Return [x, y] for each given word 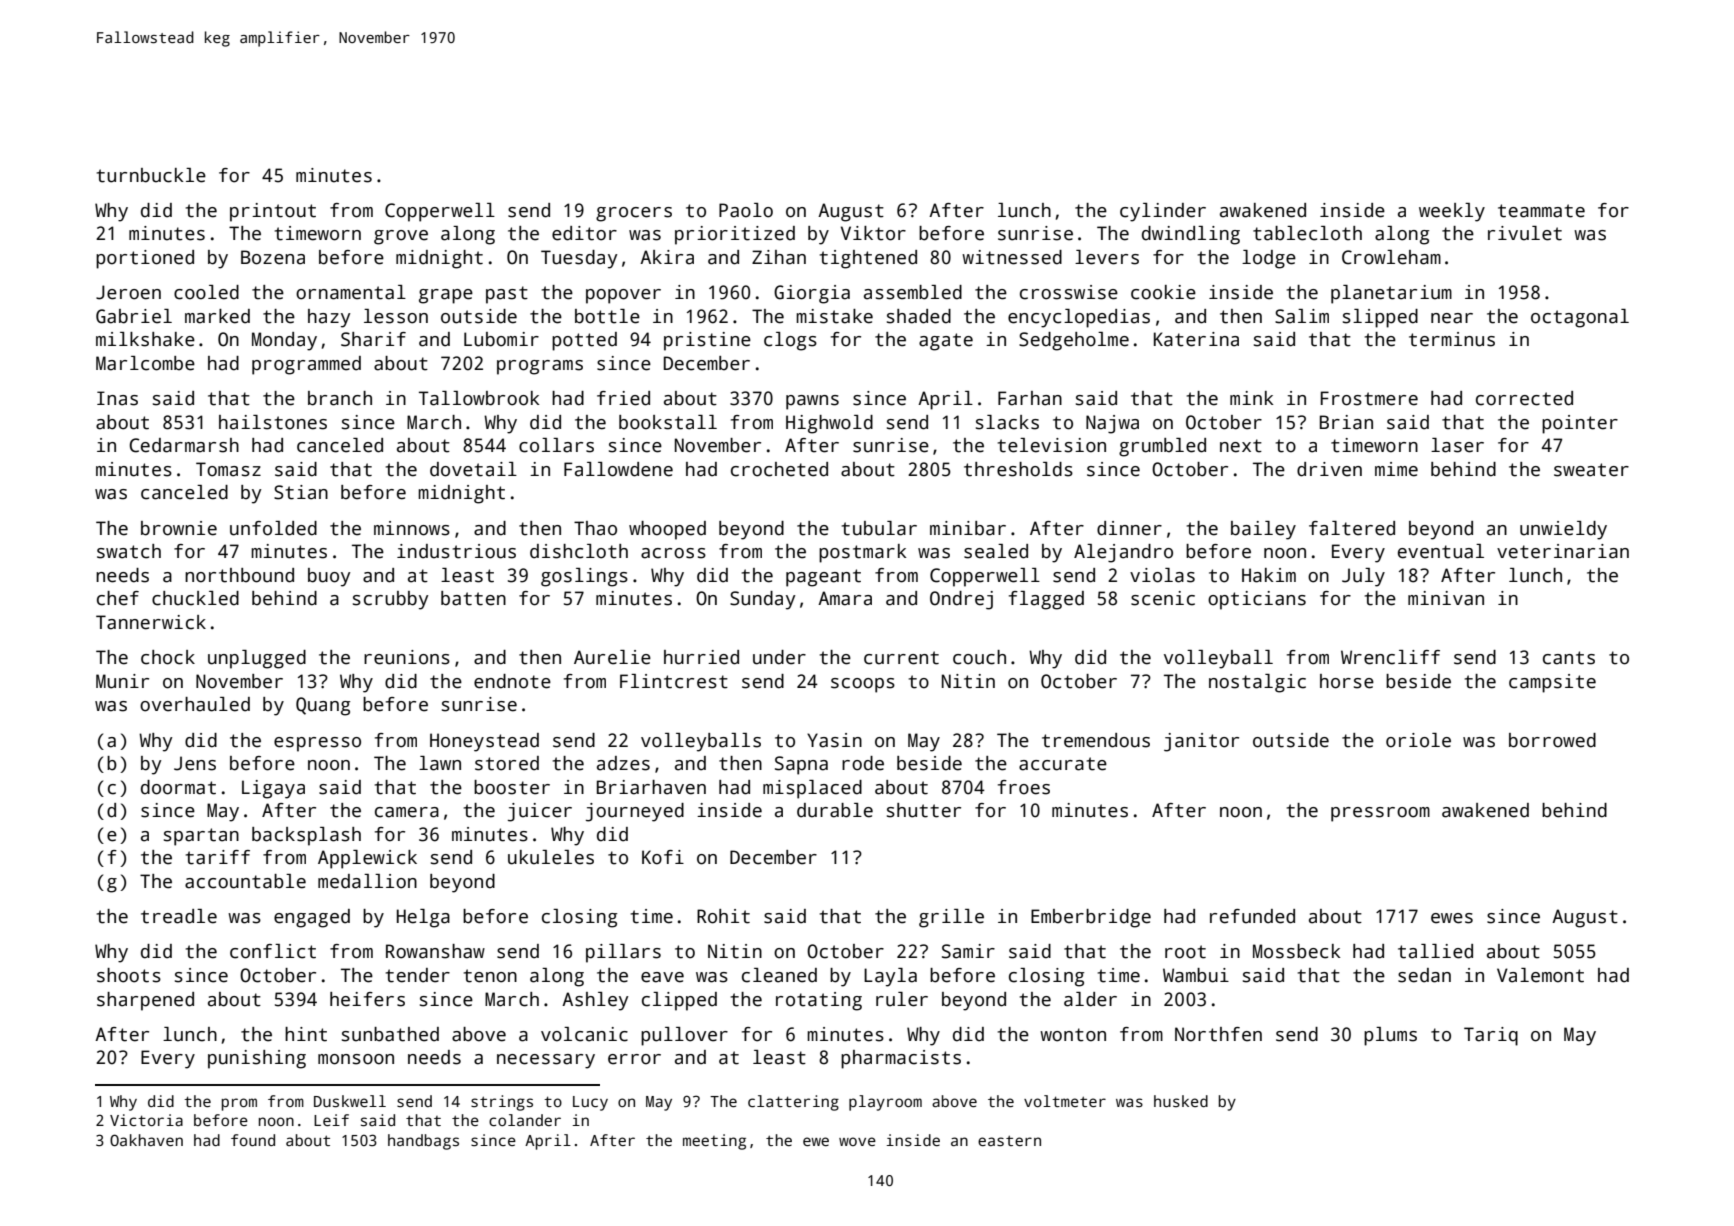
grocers [634, 214]
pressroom [1380, 814]
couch [979, 657]
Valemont [1540, 975]
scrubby [390, 600]
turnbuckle [151, 175]
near [1452, 318]
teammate [1541, 211]
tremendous [1096, 740]
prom [239, 1104]
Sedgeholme [1074, 341]
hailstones [273, 422]
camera [407, 812]
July [1363, 577]
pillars [623, 953]
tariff [218, 857]
